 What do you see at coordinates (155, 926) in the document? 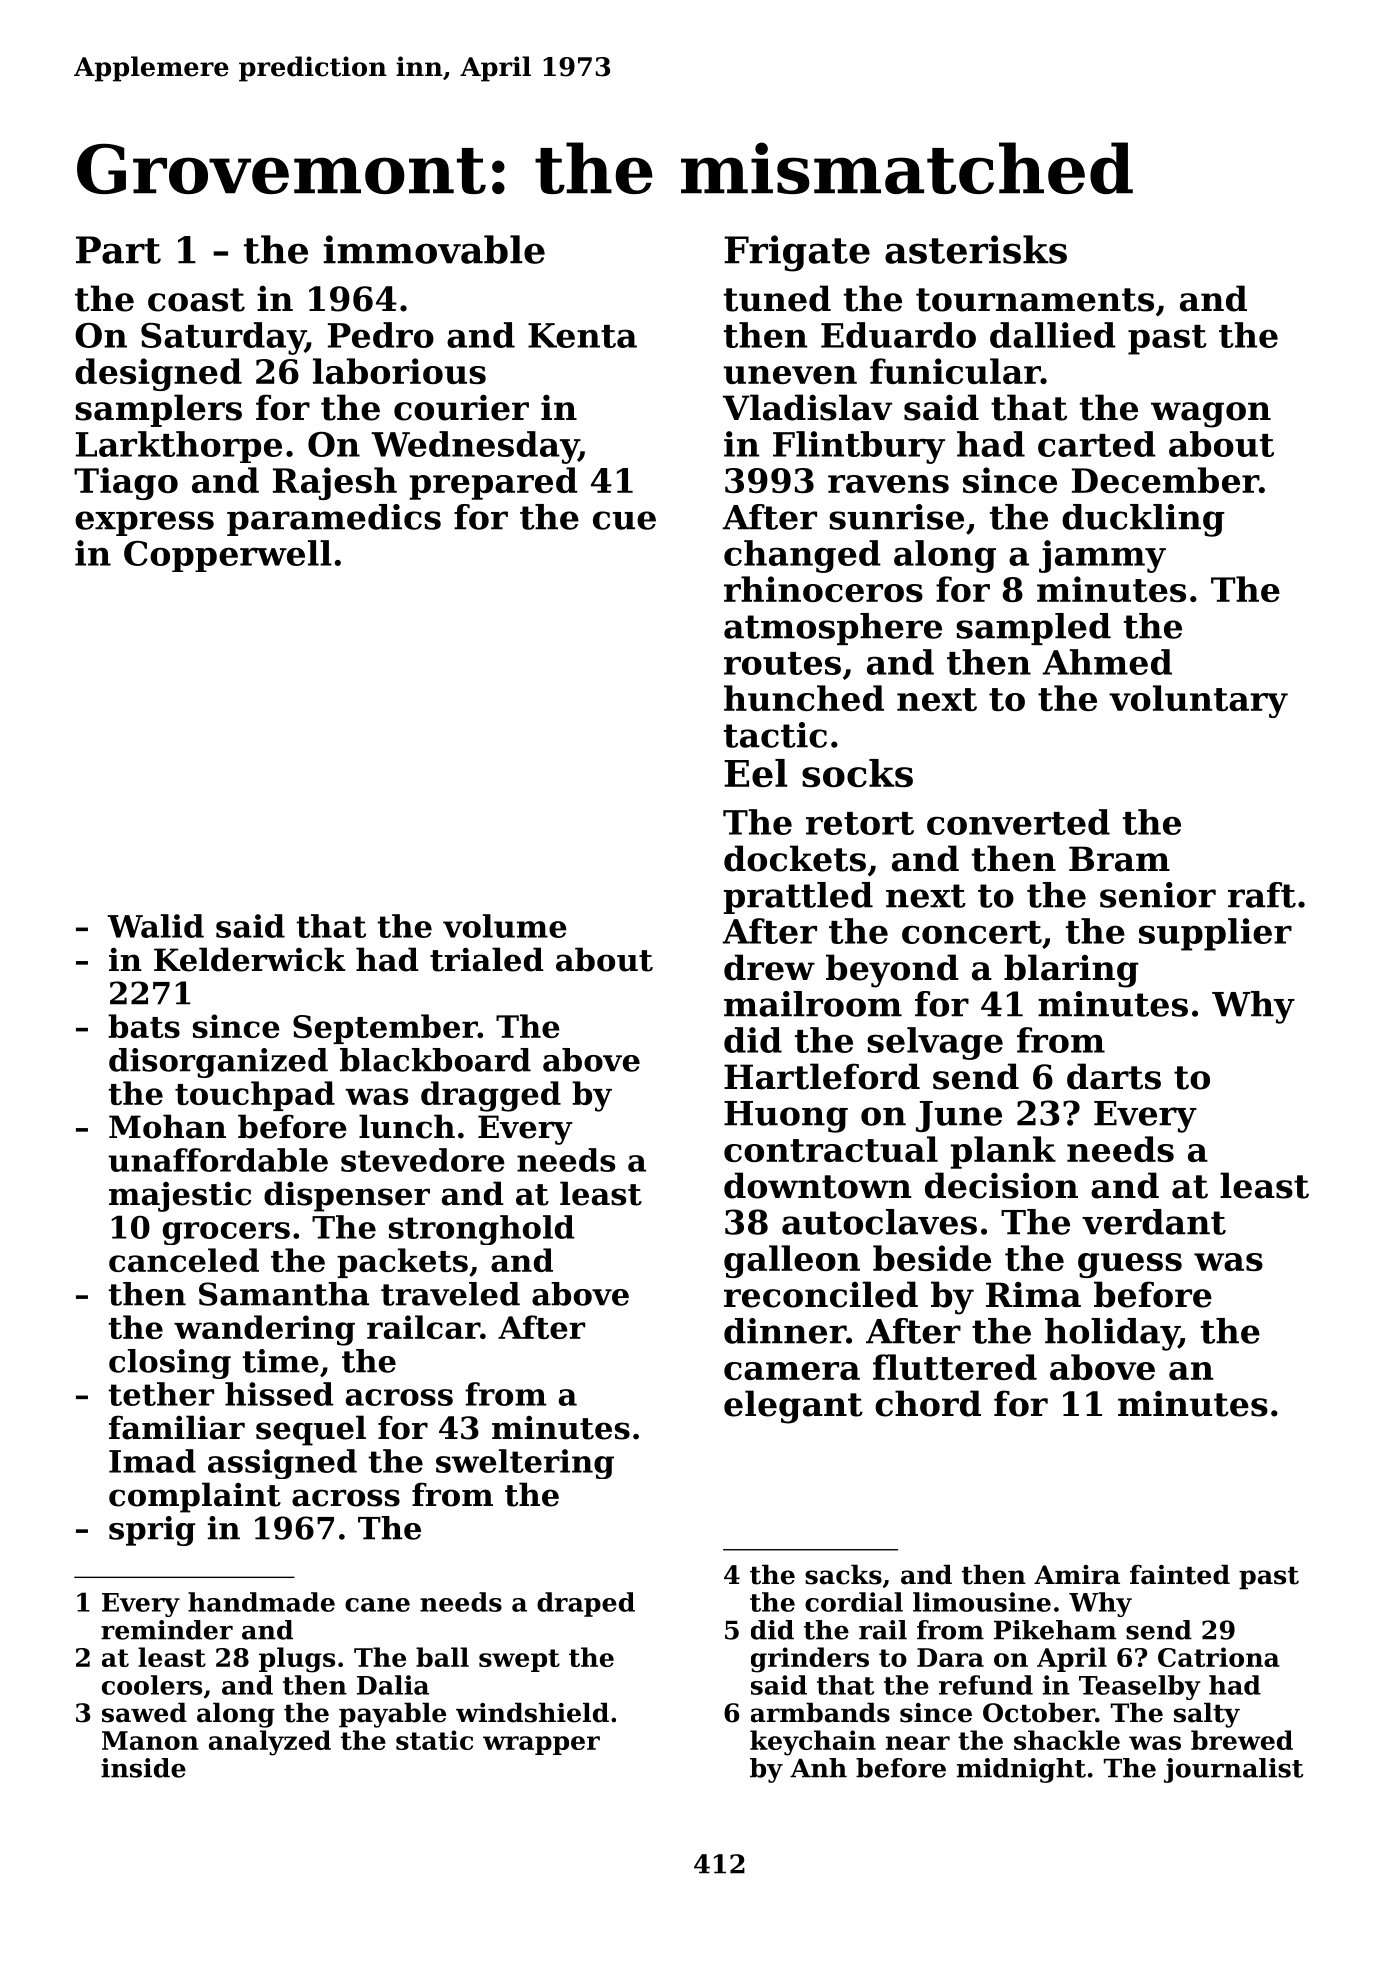
I see `Walid` at bounding box center [155, 926].
